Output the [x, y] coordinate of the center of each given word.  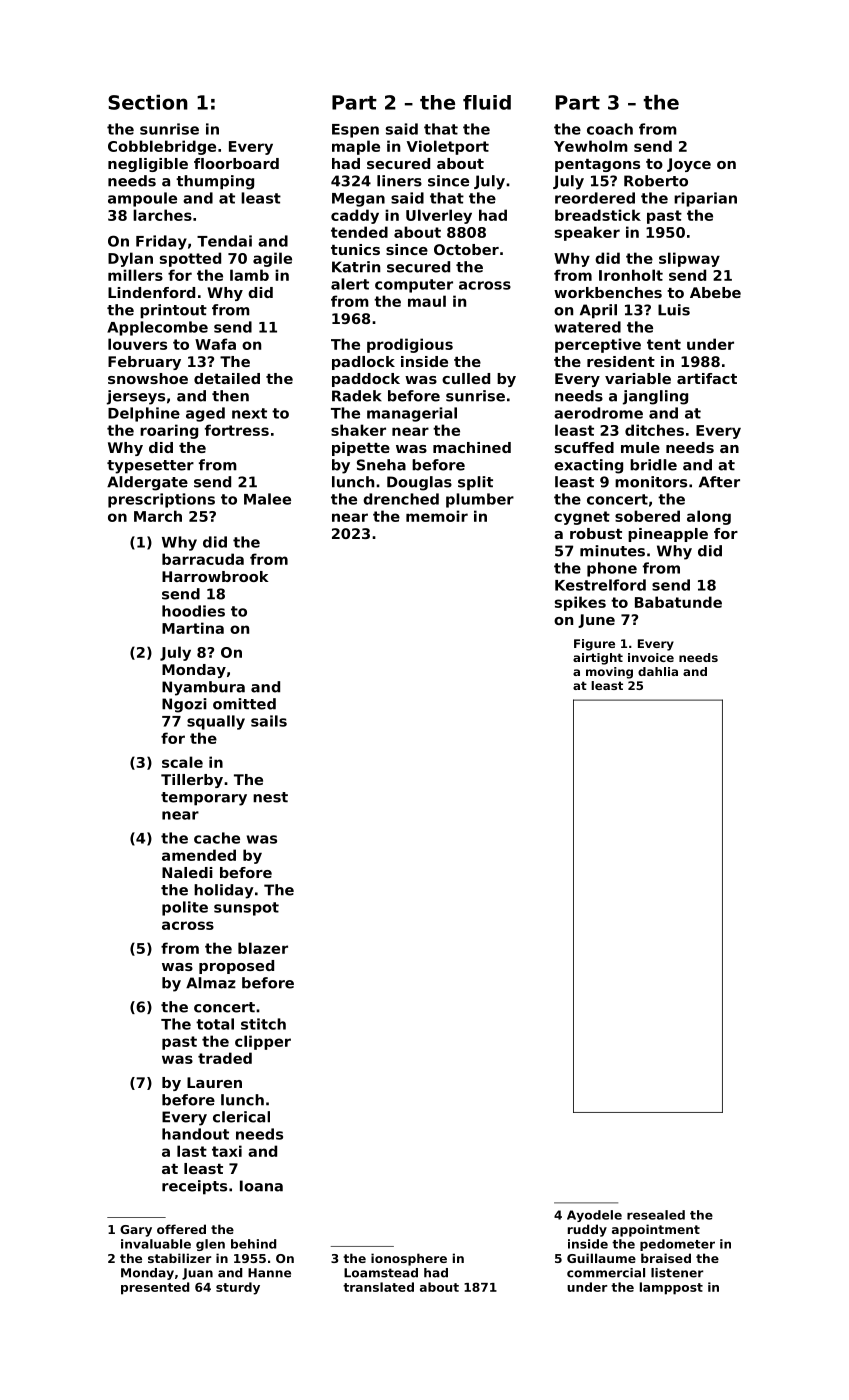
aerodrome [598, 413]
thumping [215, 182]
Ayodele [594, 1216]
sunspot [246, 909]
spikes [580, 603]
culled [466, 378]
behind [253, 1244]
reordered [595, 198]
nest [270, 797]
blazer [263, 948]
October [466, 249]
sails [269, 721]
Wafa [215, 344]
